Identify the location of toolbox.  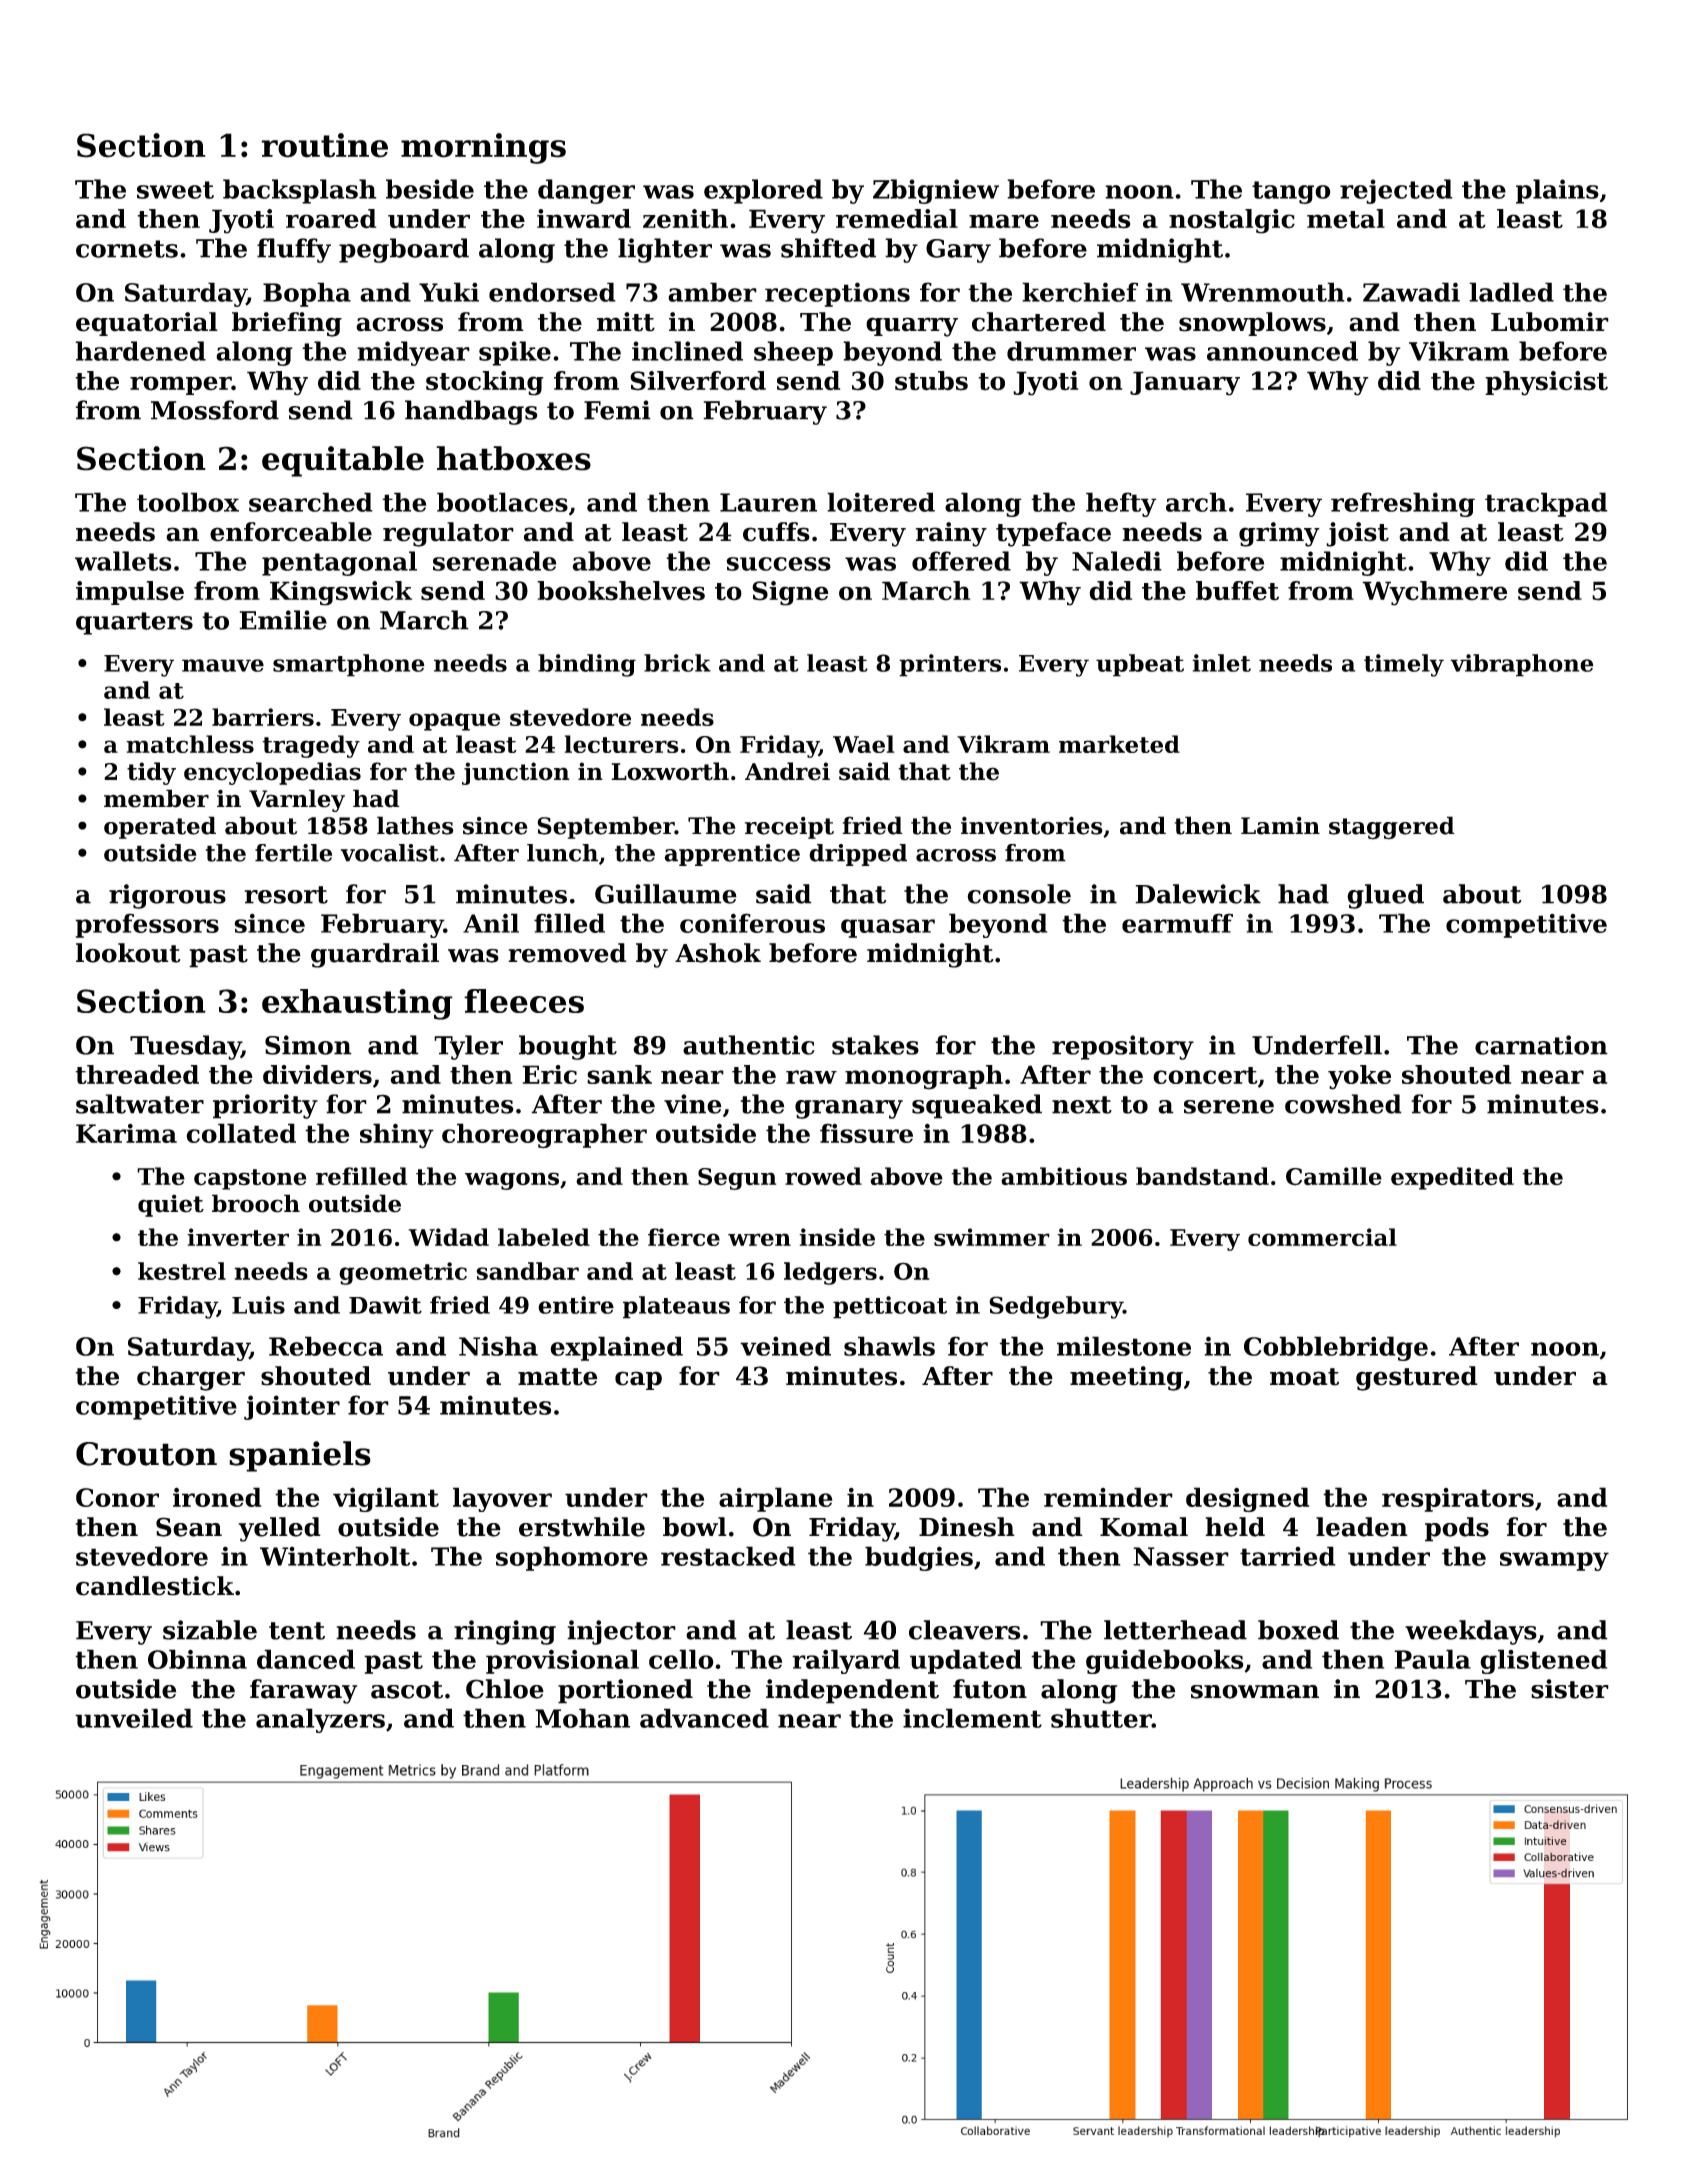
(188, 502).
